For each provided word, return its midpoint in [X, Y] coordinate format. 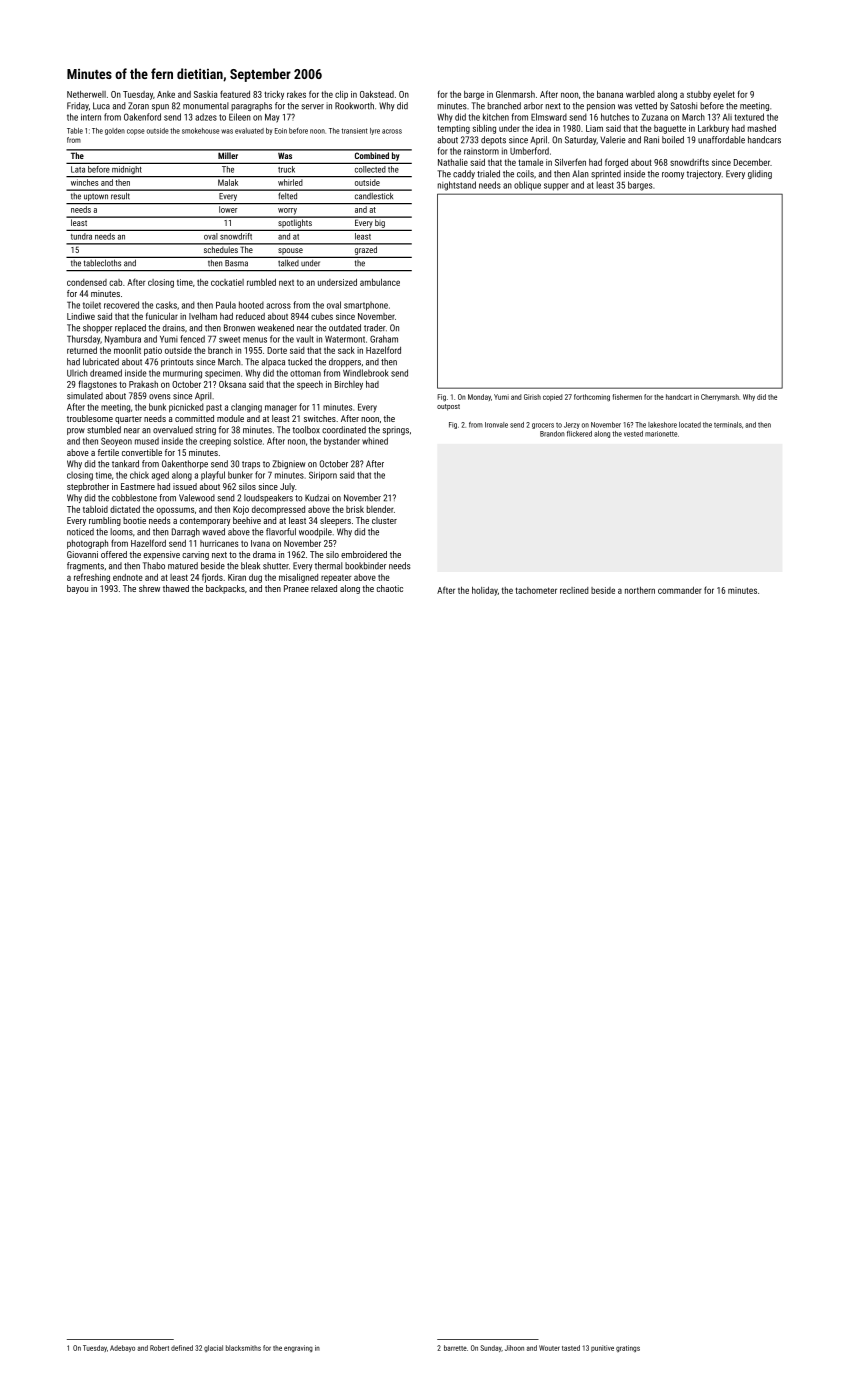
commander [679, 590]
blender [380, 509]
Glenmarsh [515, 94]
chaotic [390, 588]
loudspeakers [268, 498]
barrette [455, 1348]
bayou [77, 589]
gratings [628, 1348]
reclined [574, 590]
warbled [640, 94]
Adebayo [122, 1348]
